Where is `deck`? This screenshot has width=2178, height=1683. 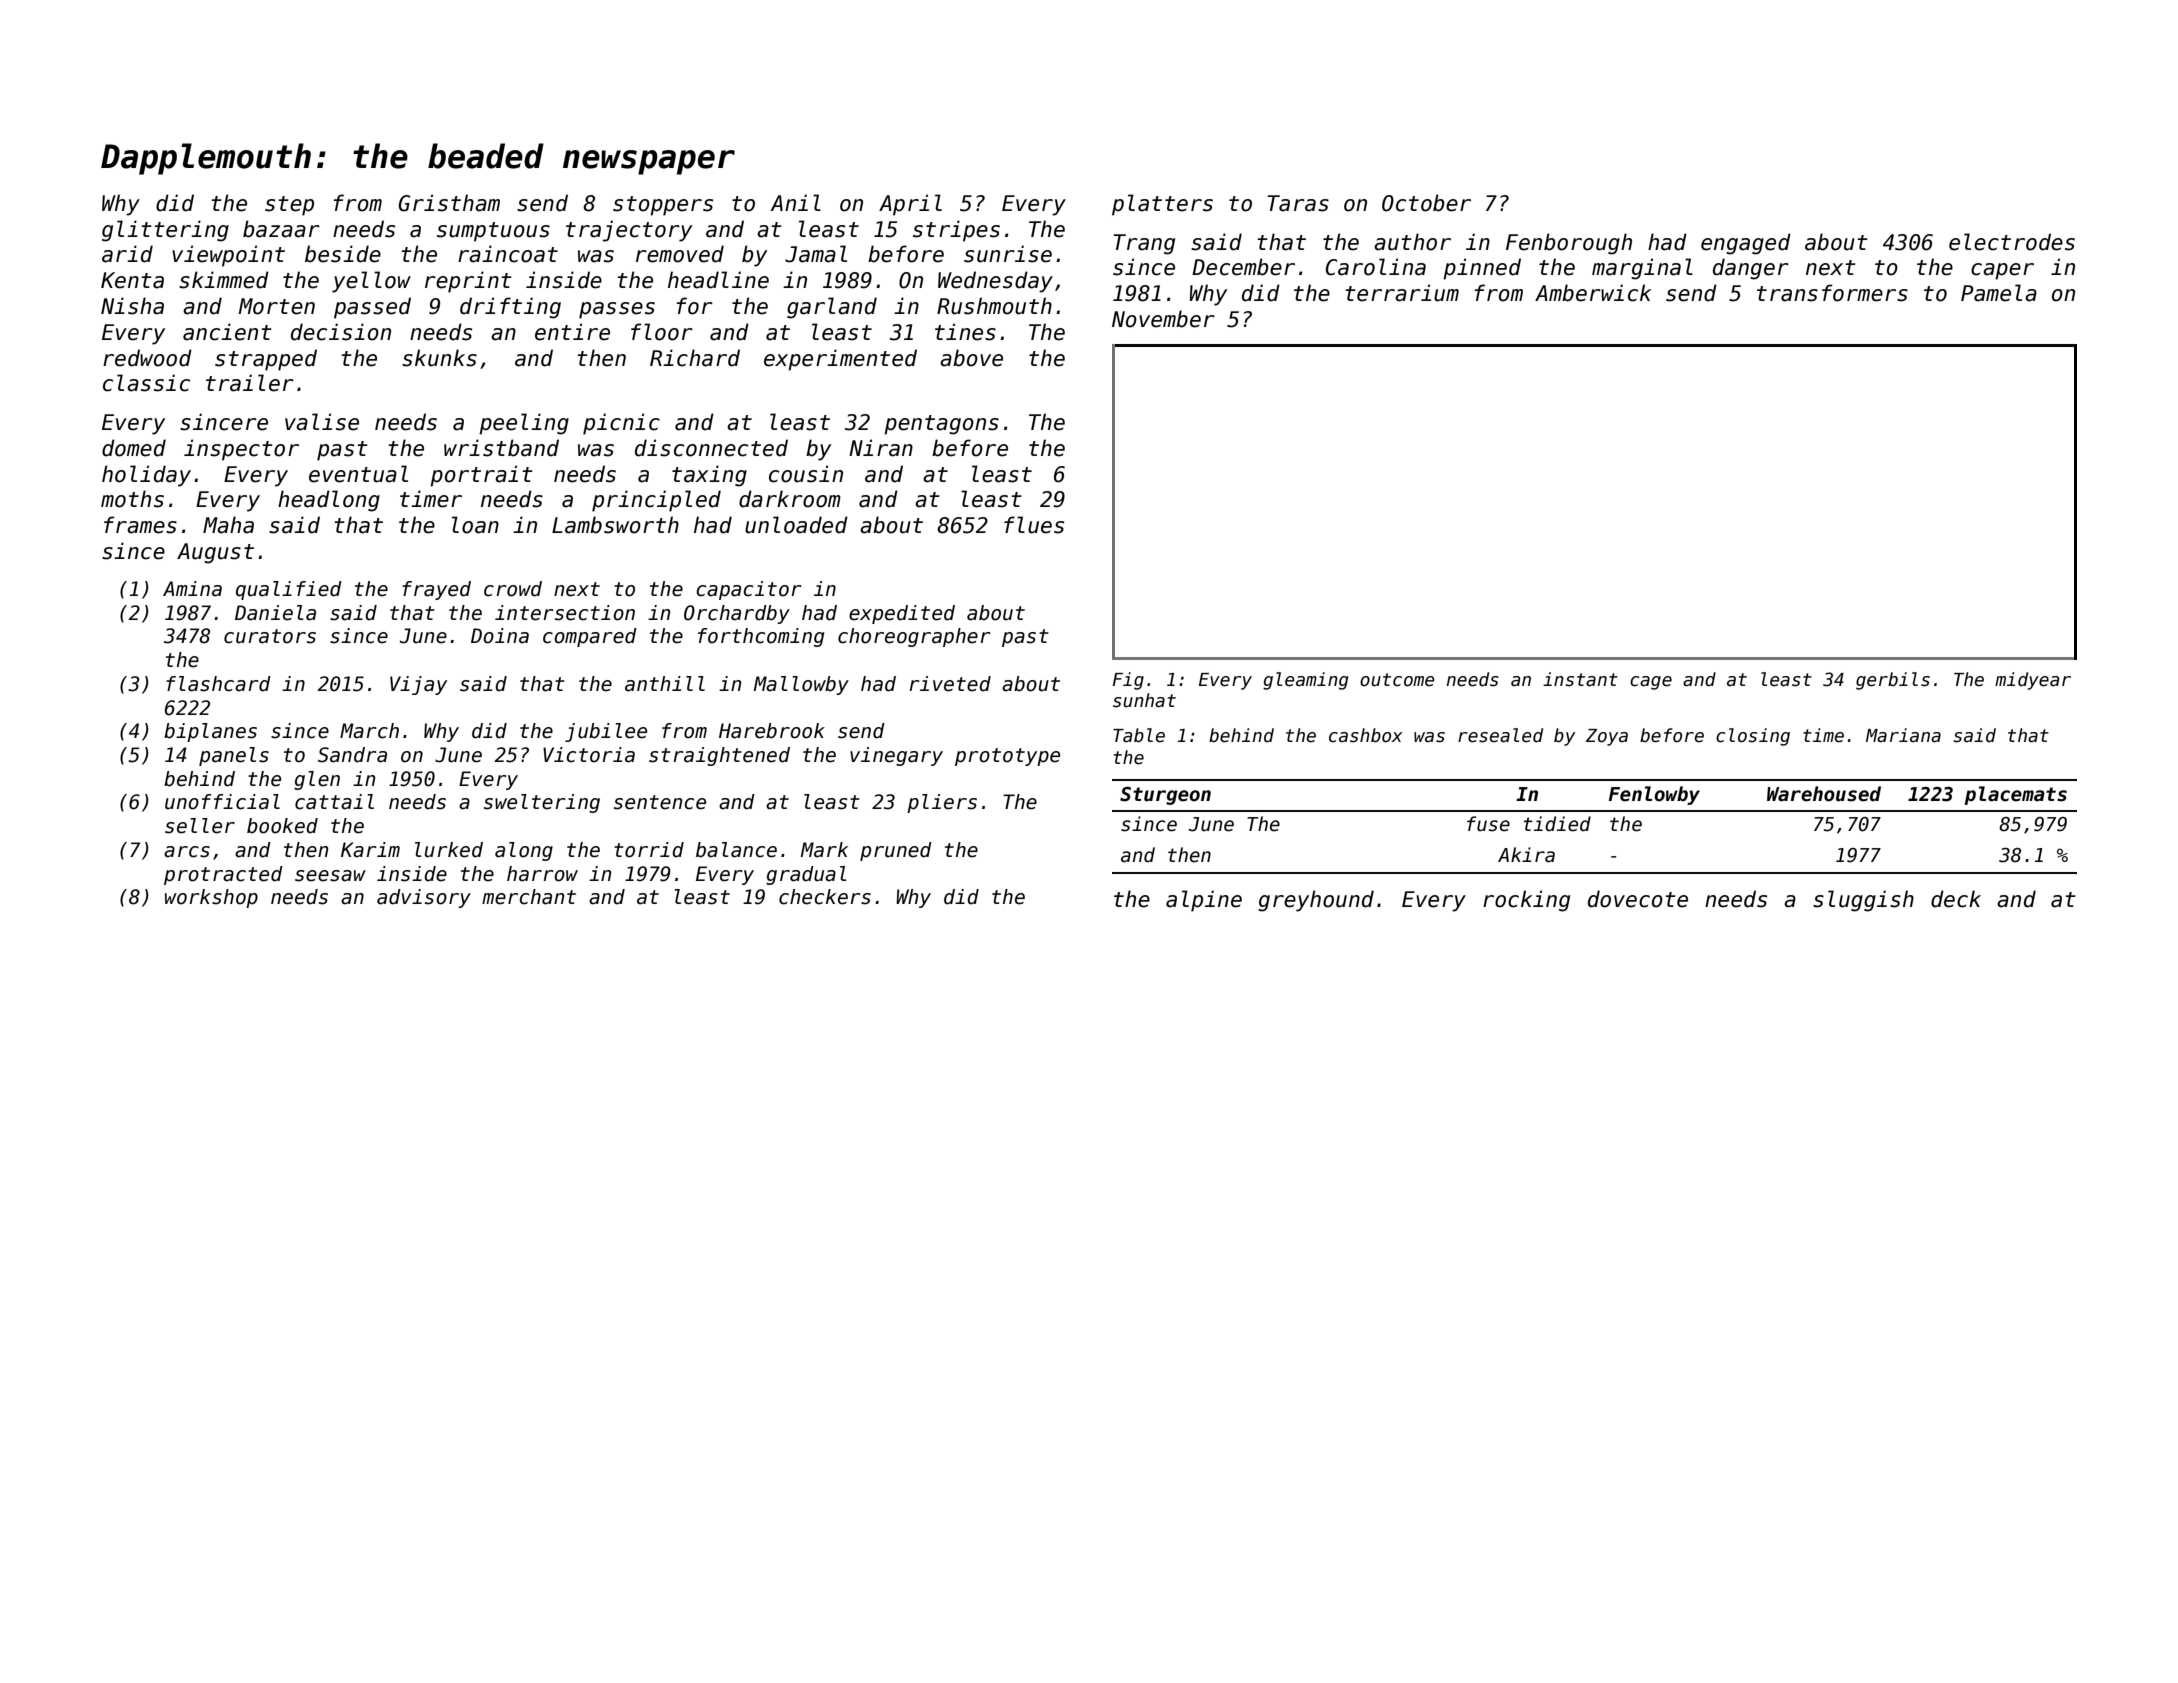
deck is located at coordinates (1956, 899).
